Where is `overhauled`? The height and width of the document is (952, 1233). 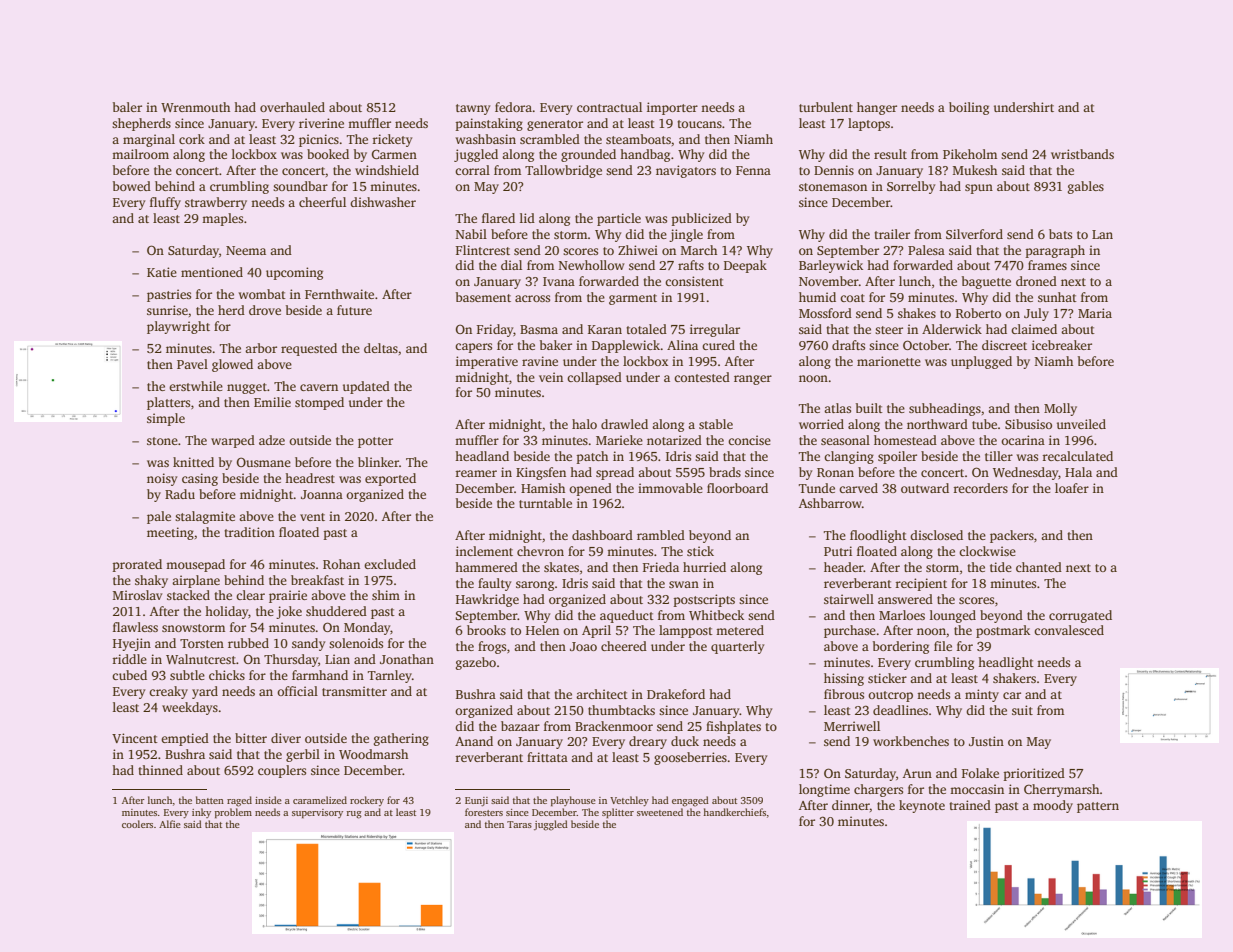
overhauled is located at coordinates (292, 107).
